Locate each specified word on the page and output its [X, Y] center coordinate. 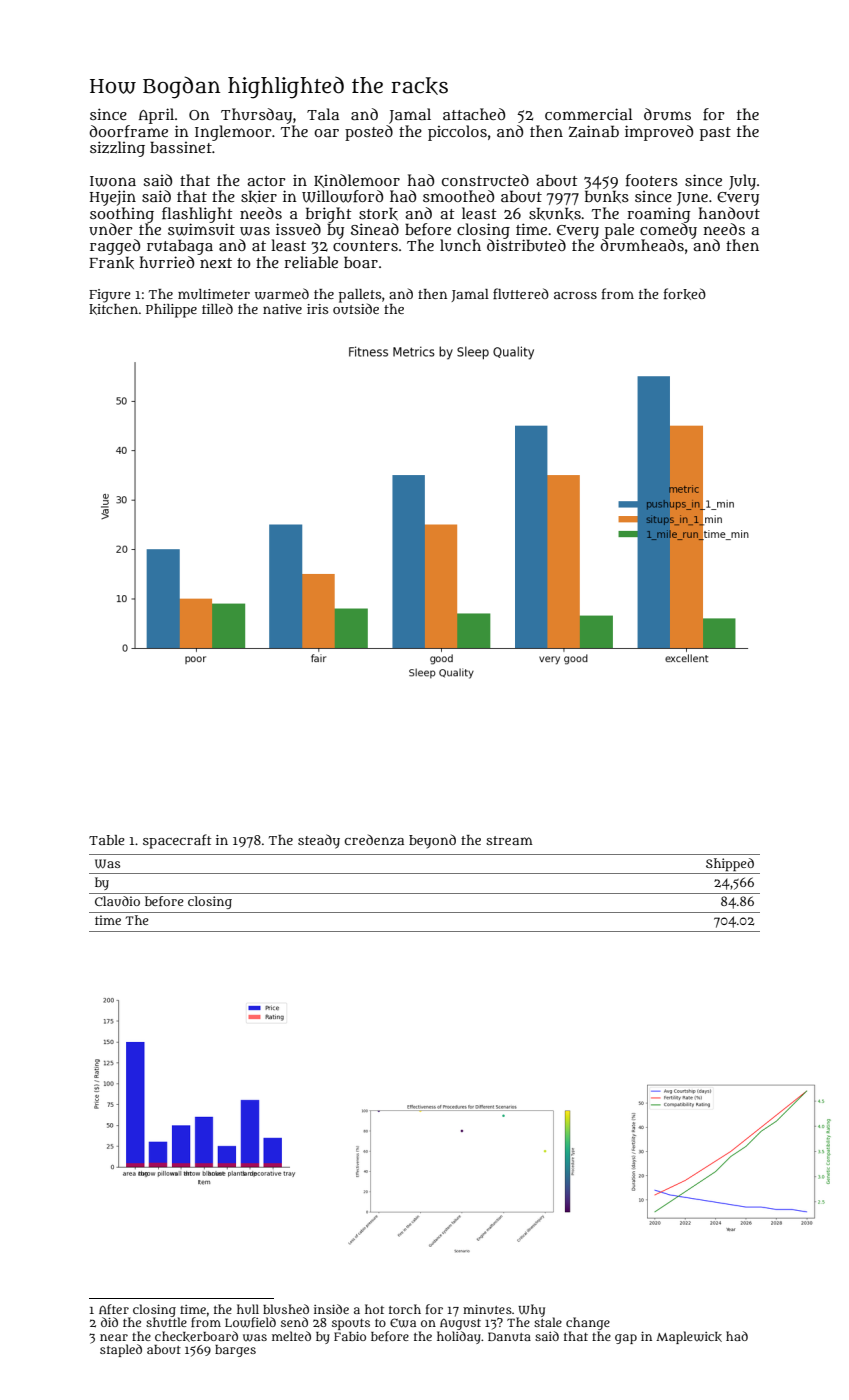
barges [235, 1351]
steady [319, 841]
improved [659, 133]
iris [317, 309]
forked [685, 294]
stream [509, 840]
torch [405, 1309]
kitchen [113, 309]
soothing [122, 215]
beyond [432, 841]
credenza [374, 839]
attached [474, 114]
